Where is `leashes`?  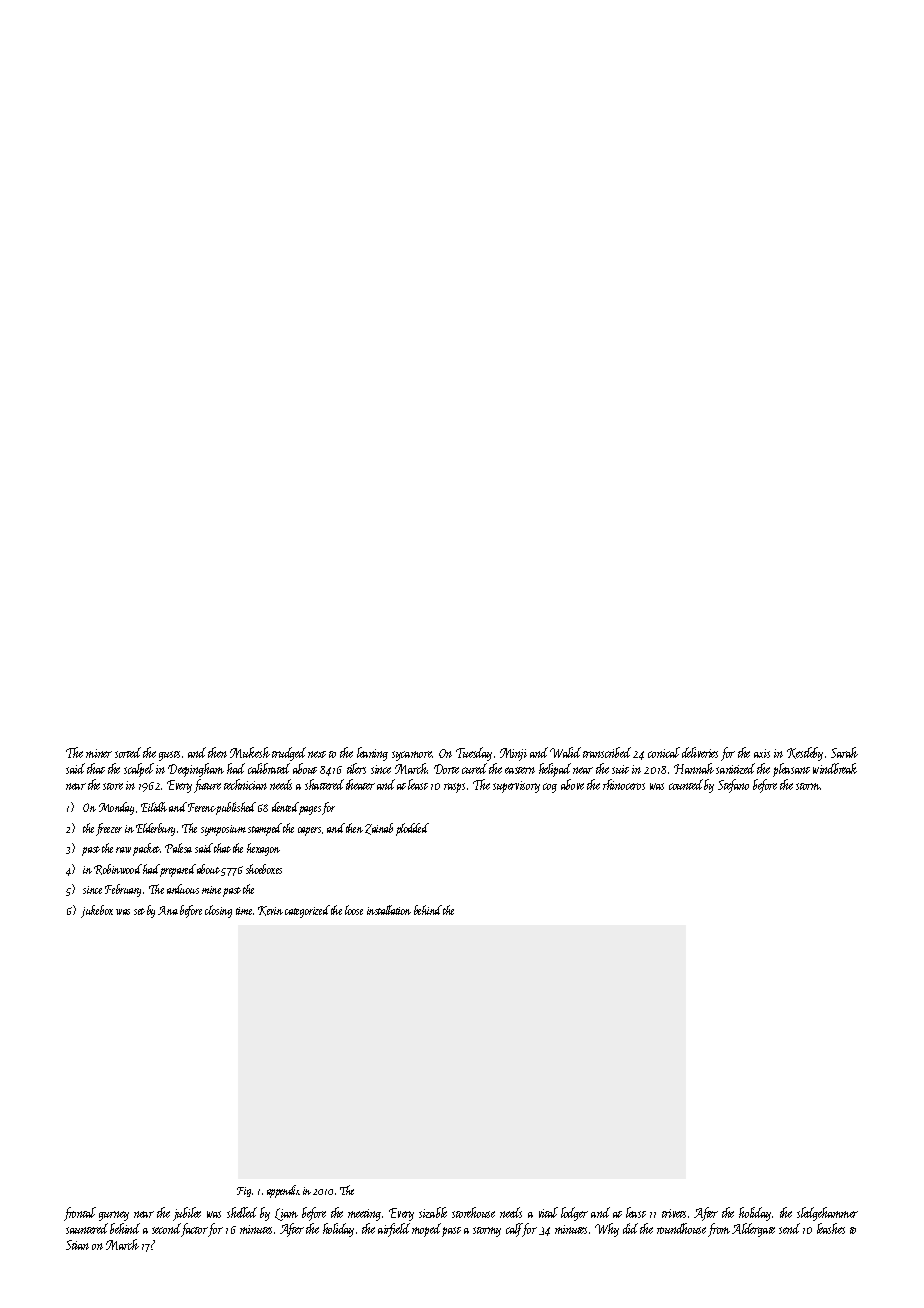
leashes is located at coordinates (831, 1228).
